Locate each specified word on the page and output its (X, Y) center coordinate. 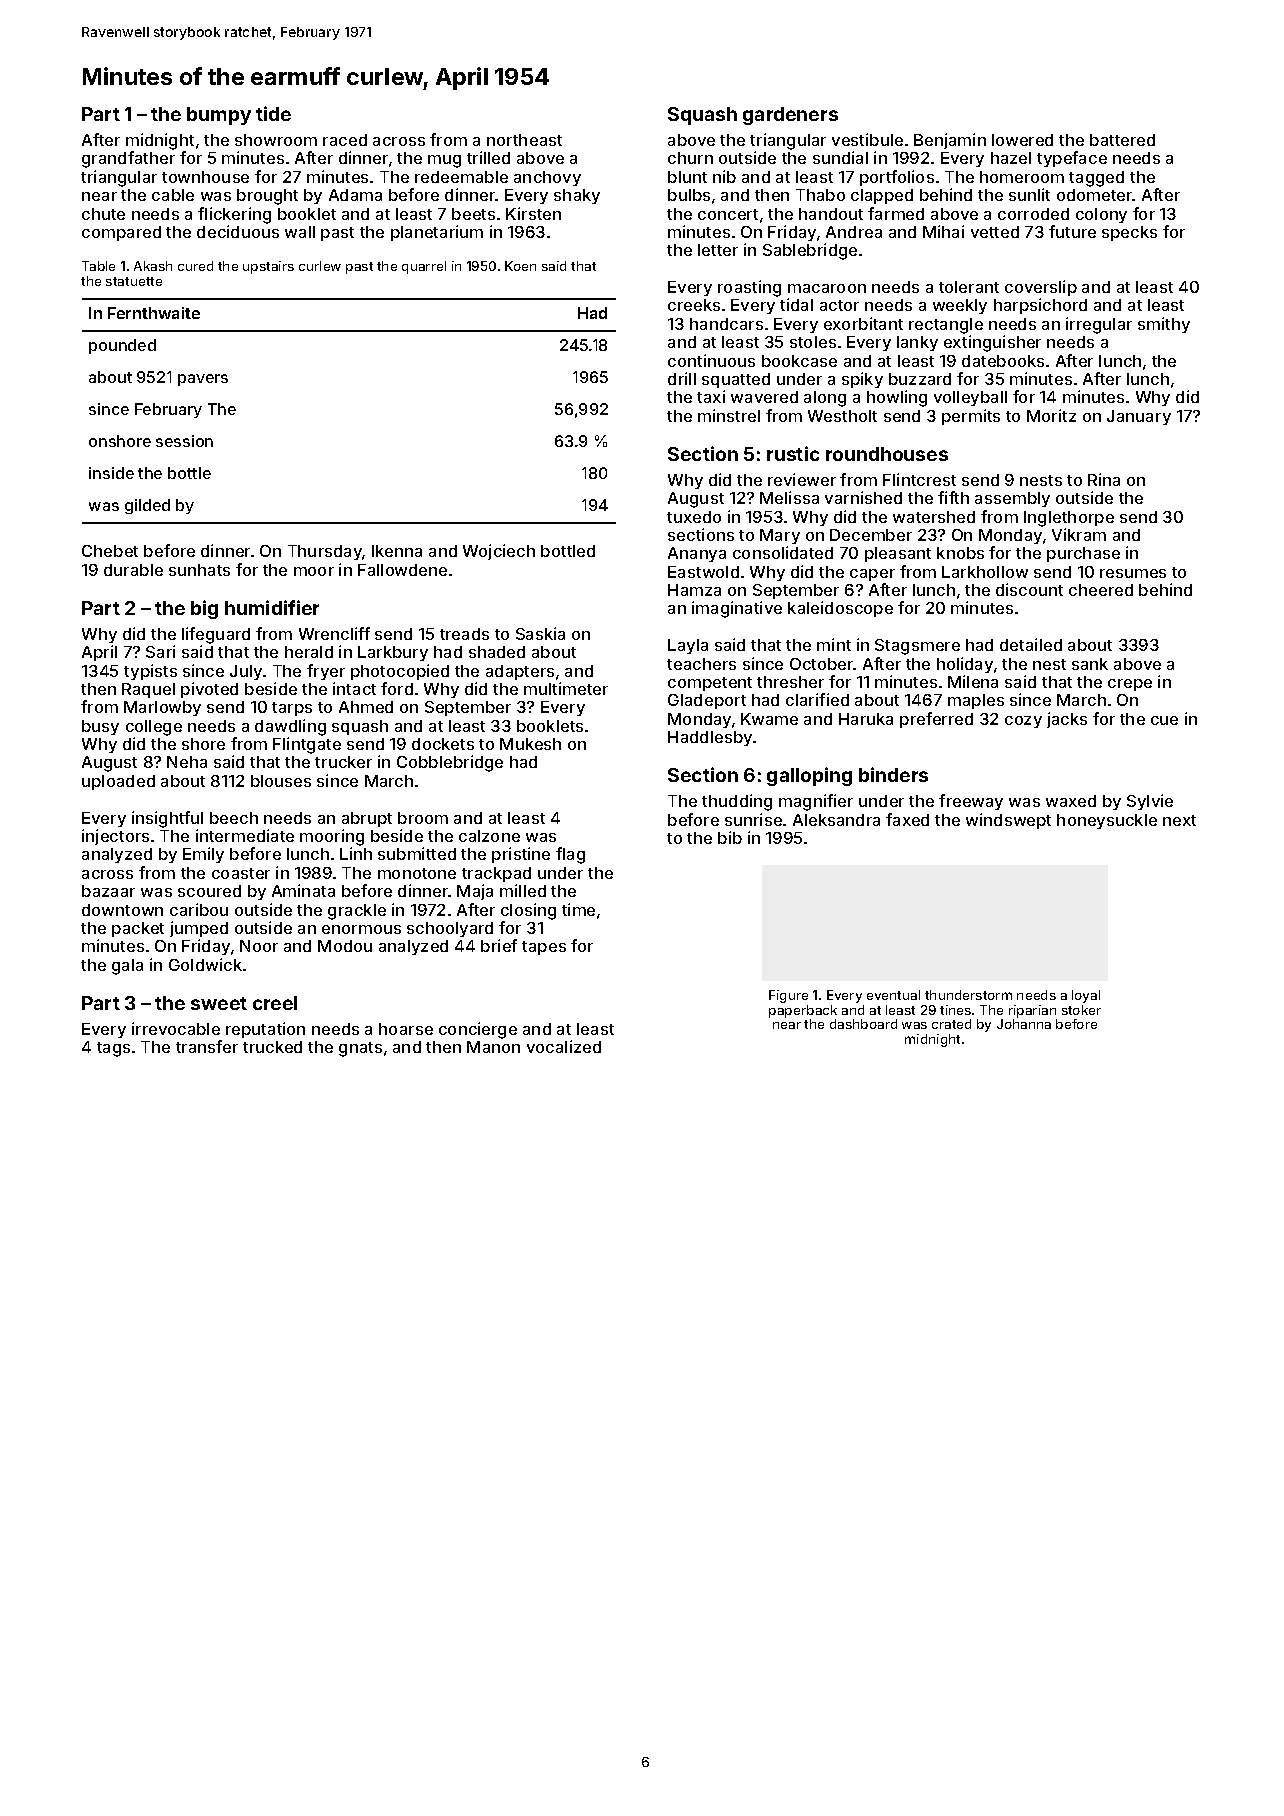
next (1179, 820)
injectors (115, 837)
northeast (524, 140)
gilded (147, 506)
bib (730, 837)
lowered (1022, 140)
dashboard (863, 1024)
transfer (207, 1046)
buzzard (920, 379)
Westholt (842, 416)
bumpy (219, 116)
